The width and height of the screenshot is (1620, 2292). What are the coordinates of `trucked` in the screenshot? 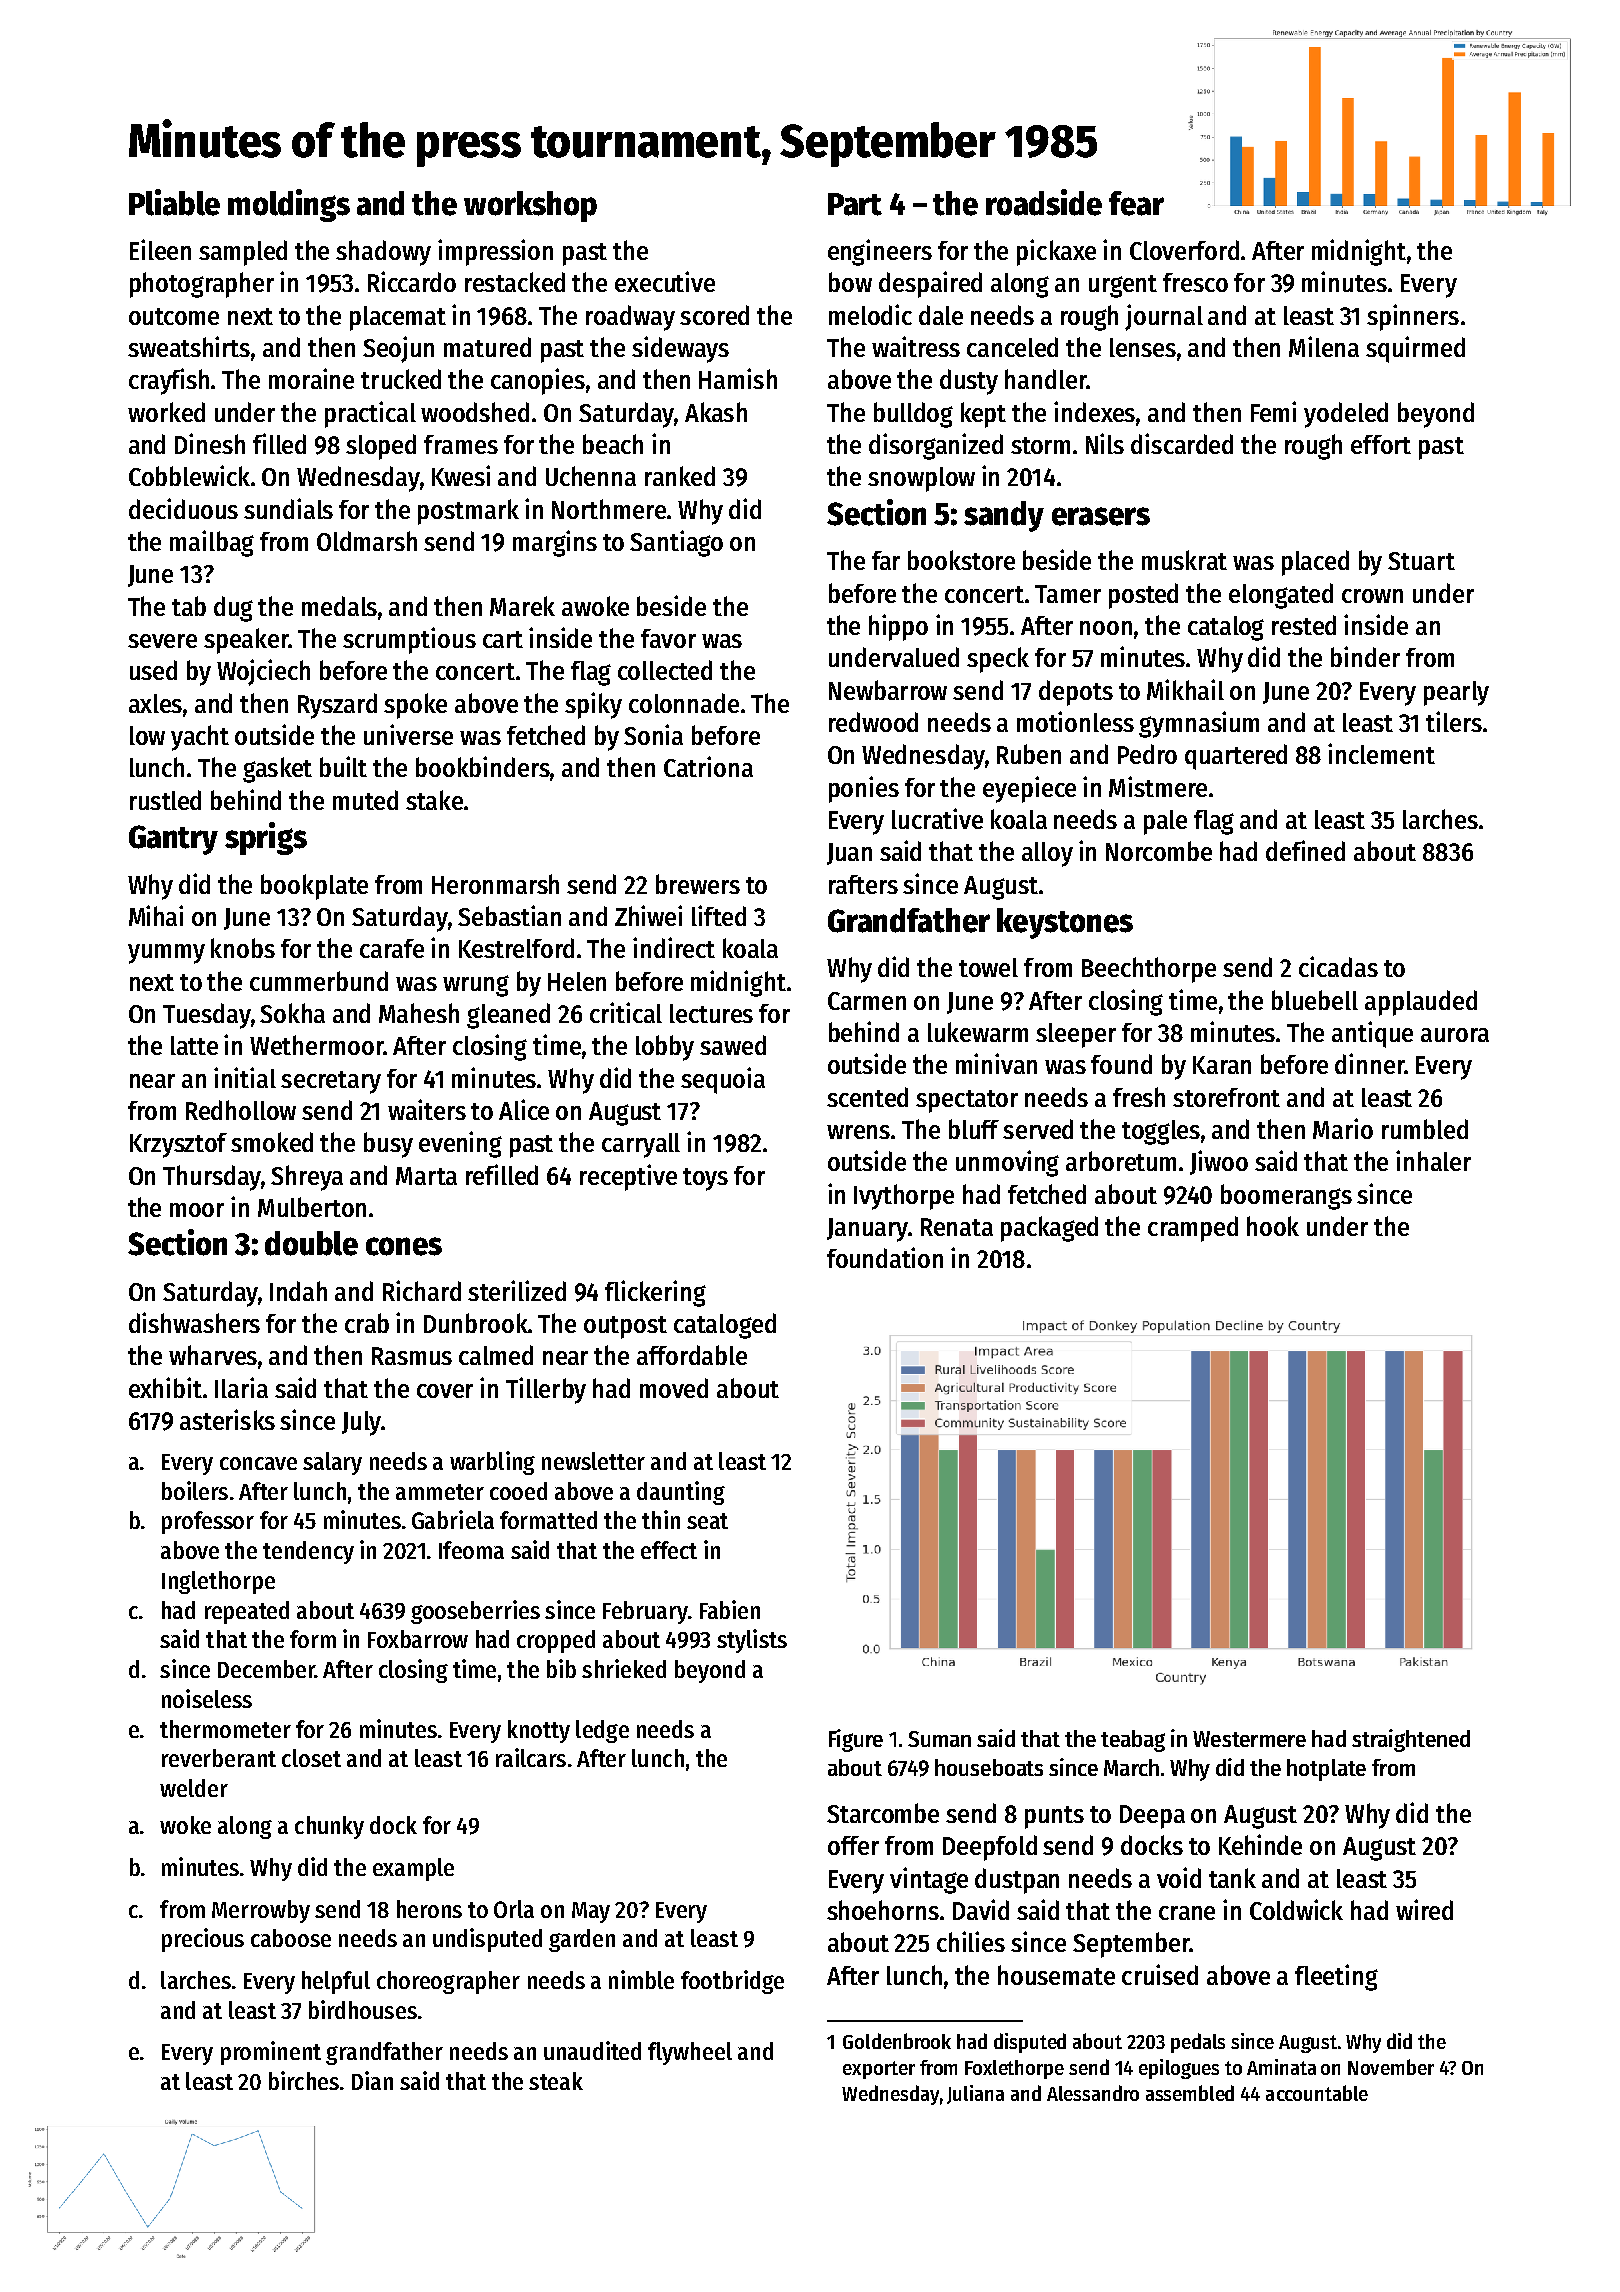 It's located at (401, 379).
